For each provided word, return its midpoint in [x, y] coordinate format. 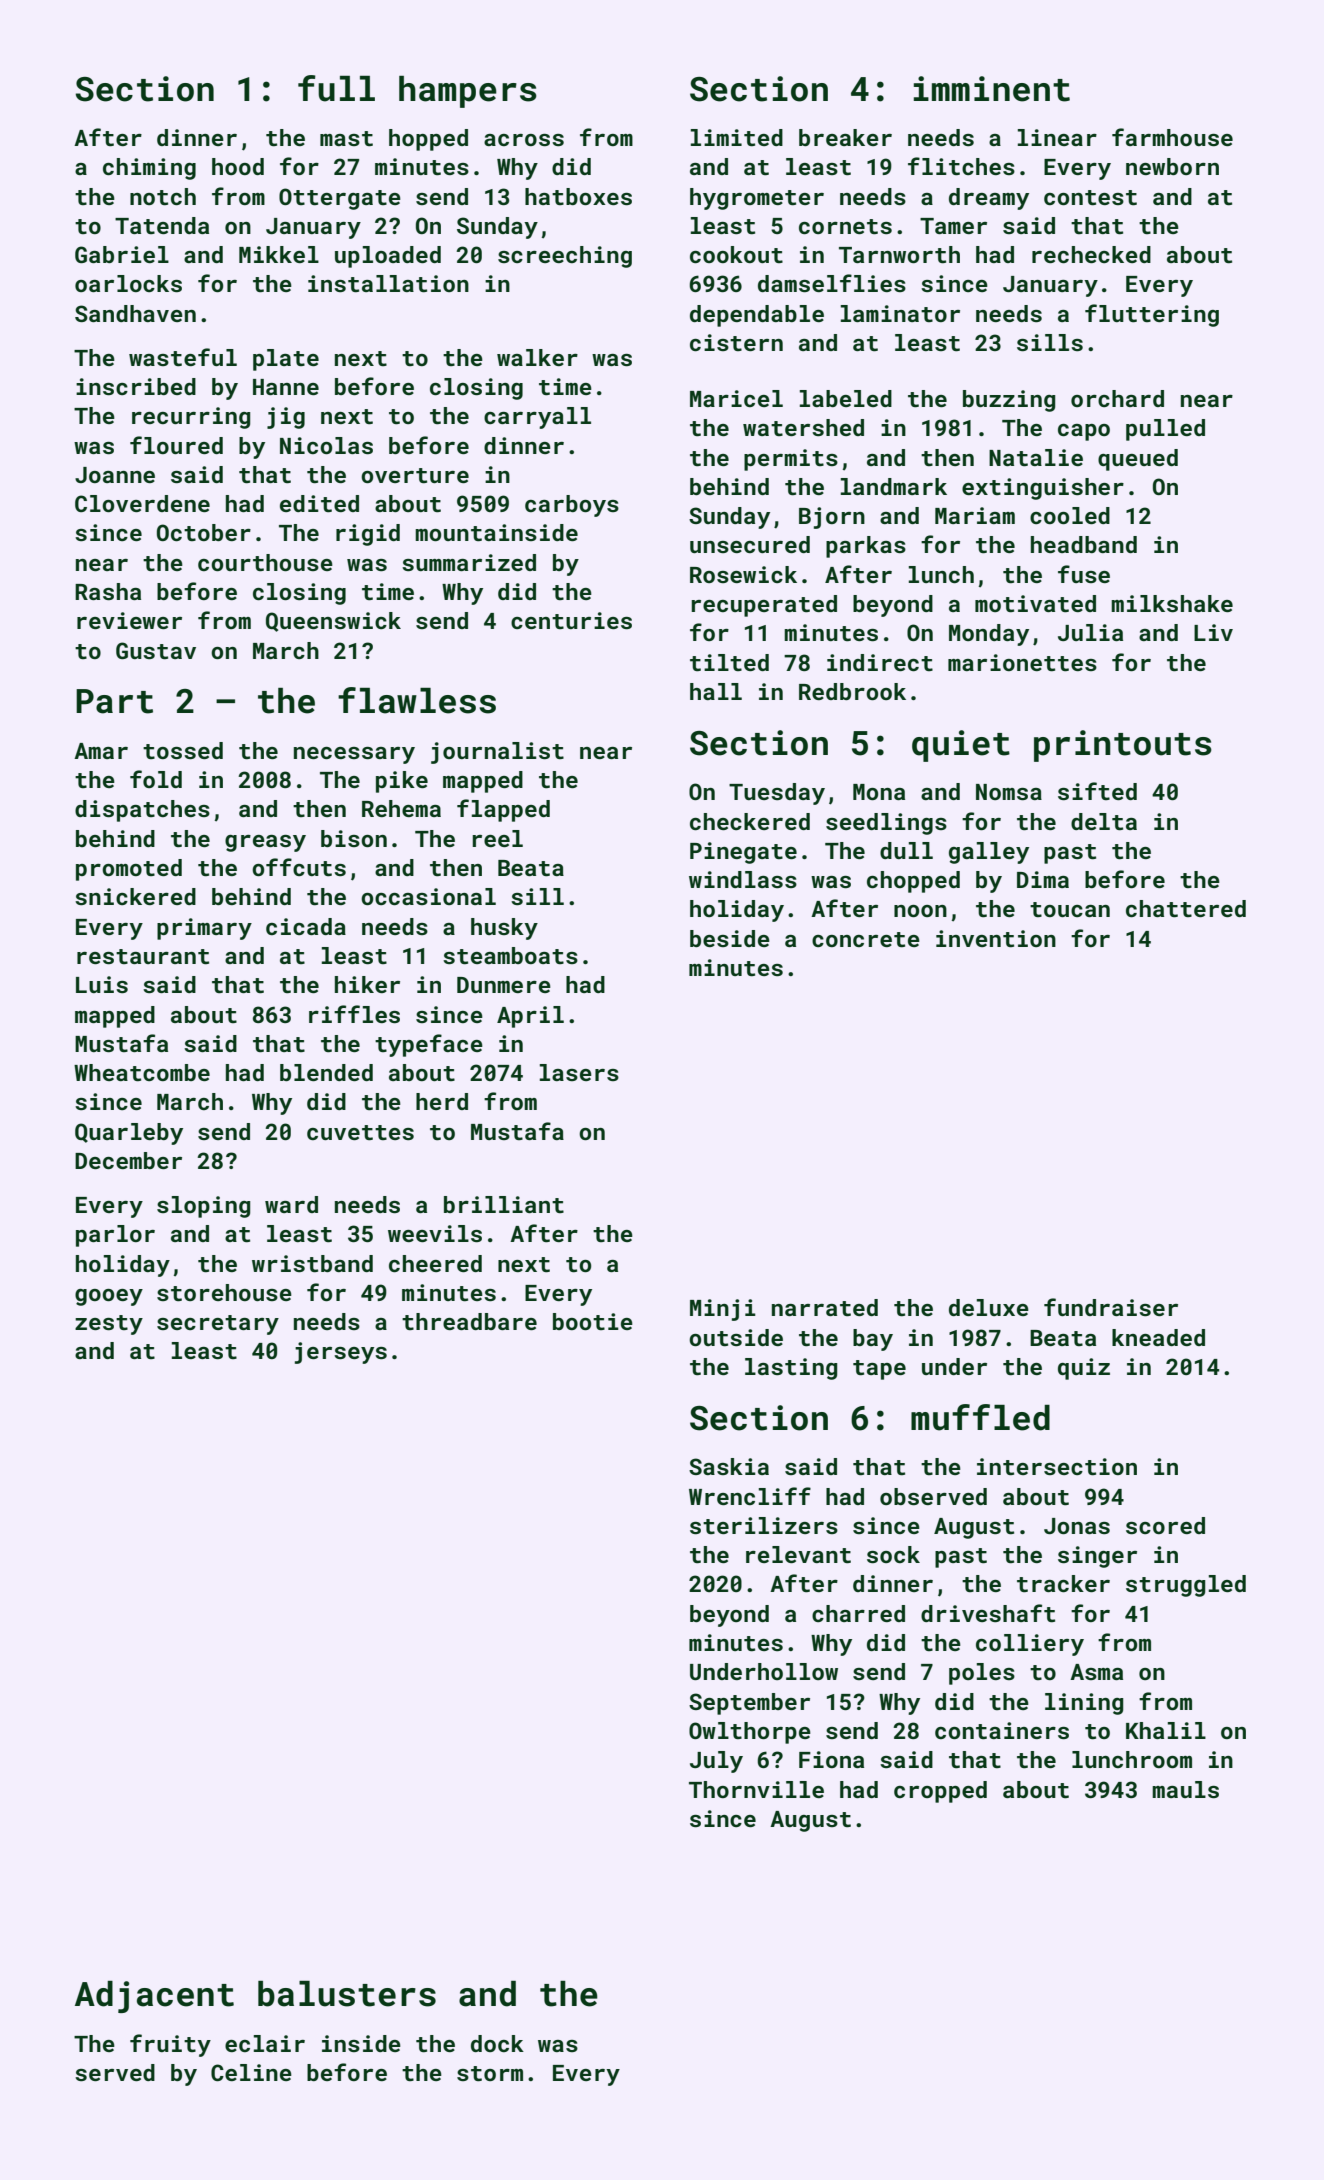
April [530, 1017]
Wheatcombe [142, 1072]
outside [736, 1337]
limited [737, 137]
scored [1165, 1525]
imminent [992, 89]
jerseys [341, 1353]
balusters [347, 1994]
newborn [1172, 166]
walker [537, 357]
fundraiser [1111, 1307]
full [336, 88]
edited [319, 503]
